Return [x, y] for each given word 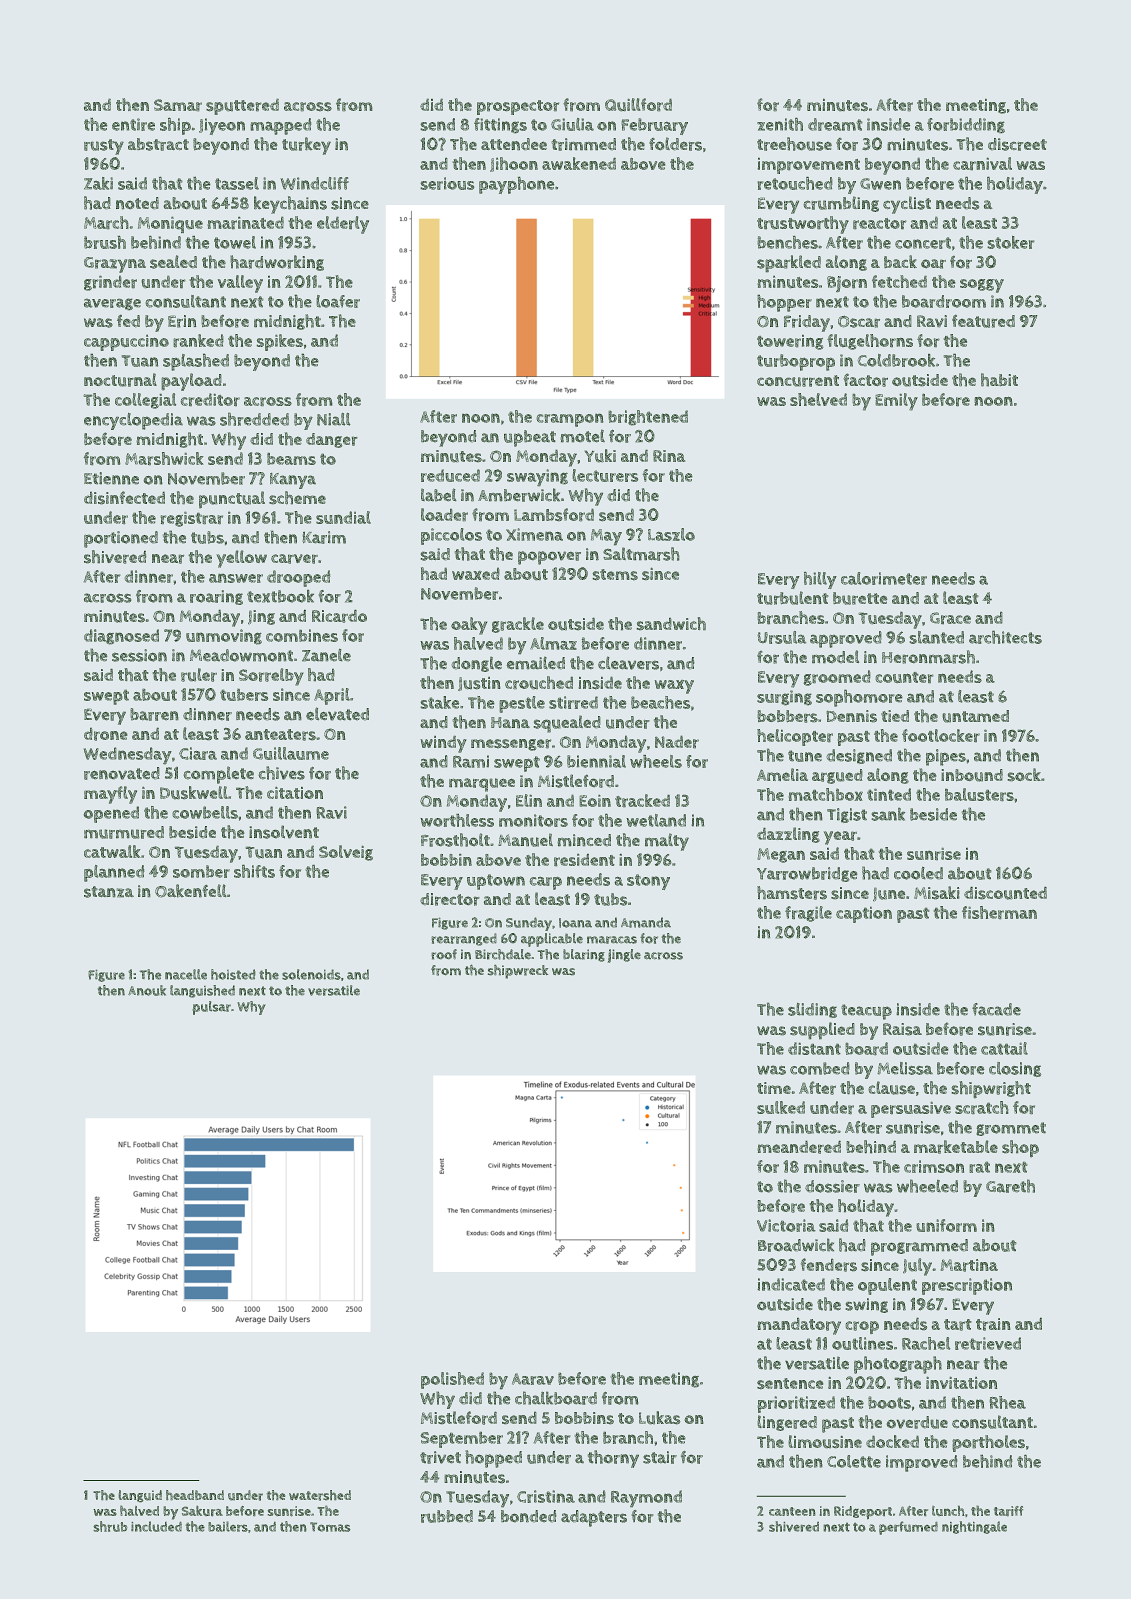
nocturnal [120, 380]
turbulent [793, 598]
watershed [320, 1495]
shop [1020, 1149]
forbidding [966, 126]
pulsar [211, 1008]
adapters [594, 1518]
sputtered [242, 106]
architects [1005, 637]
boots [889, 1402]
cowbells [205, 812]
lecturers [605, 475]
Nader [677, 742]
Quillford [638, 105]
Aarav [533, 1379]
